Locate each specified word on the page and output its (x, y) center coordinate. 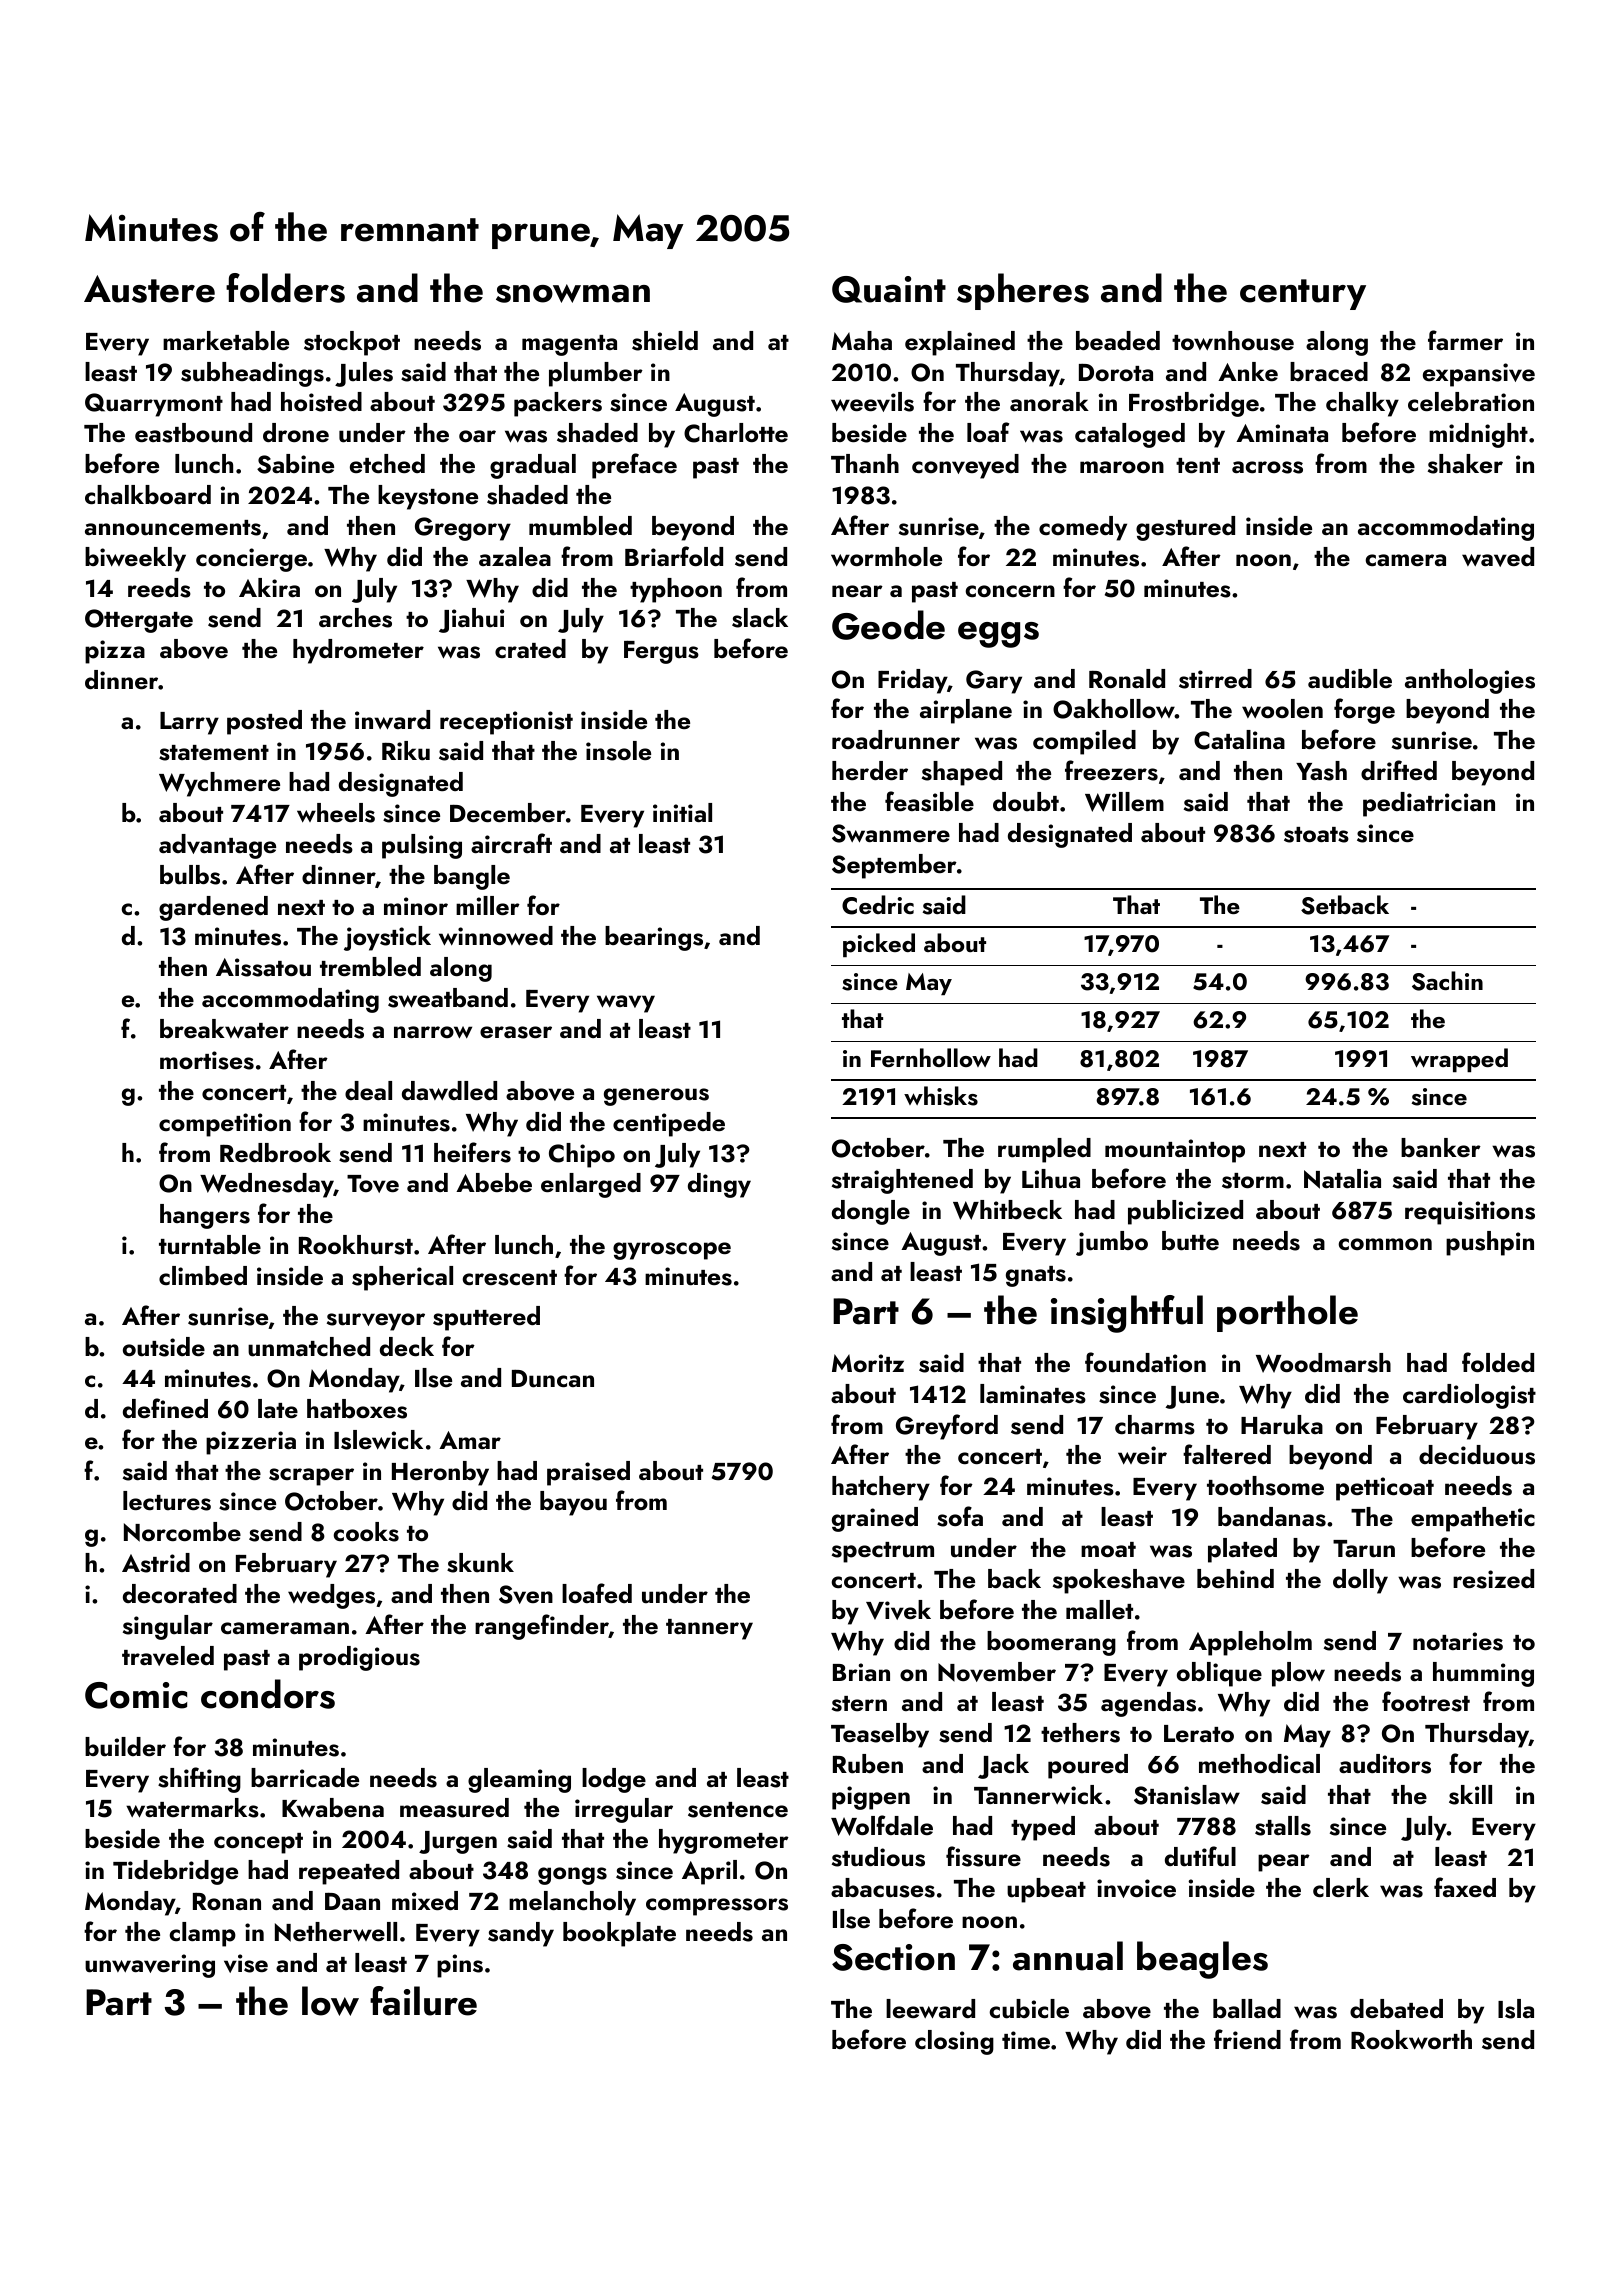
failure (423, 2001)
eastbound (193, 433)
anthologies (1470, 681)
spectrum (883, 1552)
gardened (213, 908)
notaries (1458, 1641)
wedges (331, 1596)
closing (954, 2042)
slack (760, 618)
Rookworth (1411, 2040)
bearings (654, 938)
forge (1364, 711)
